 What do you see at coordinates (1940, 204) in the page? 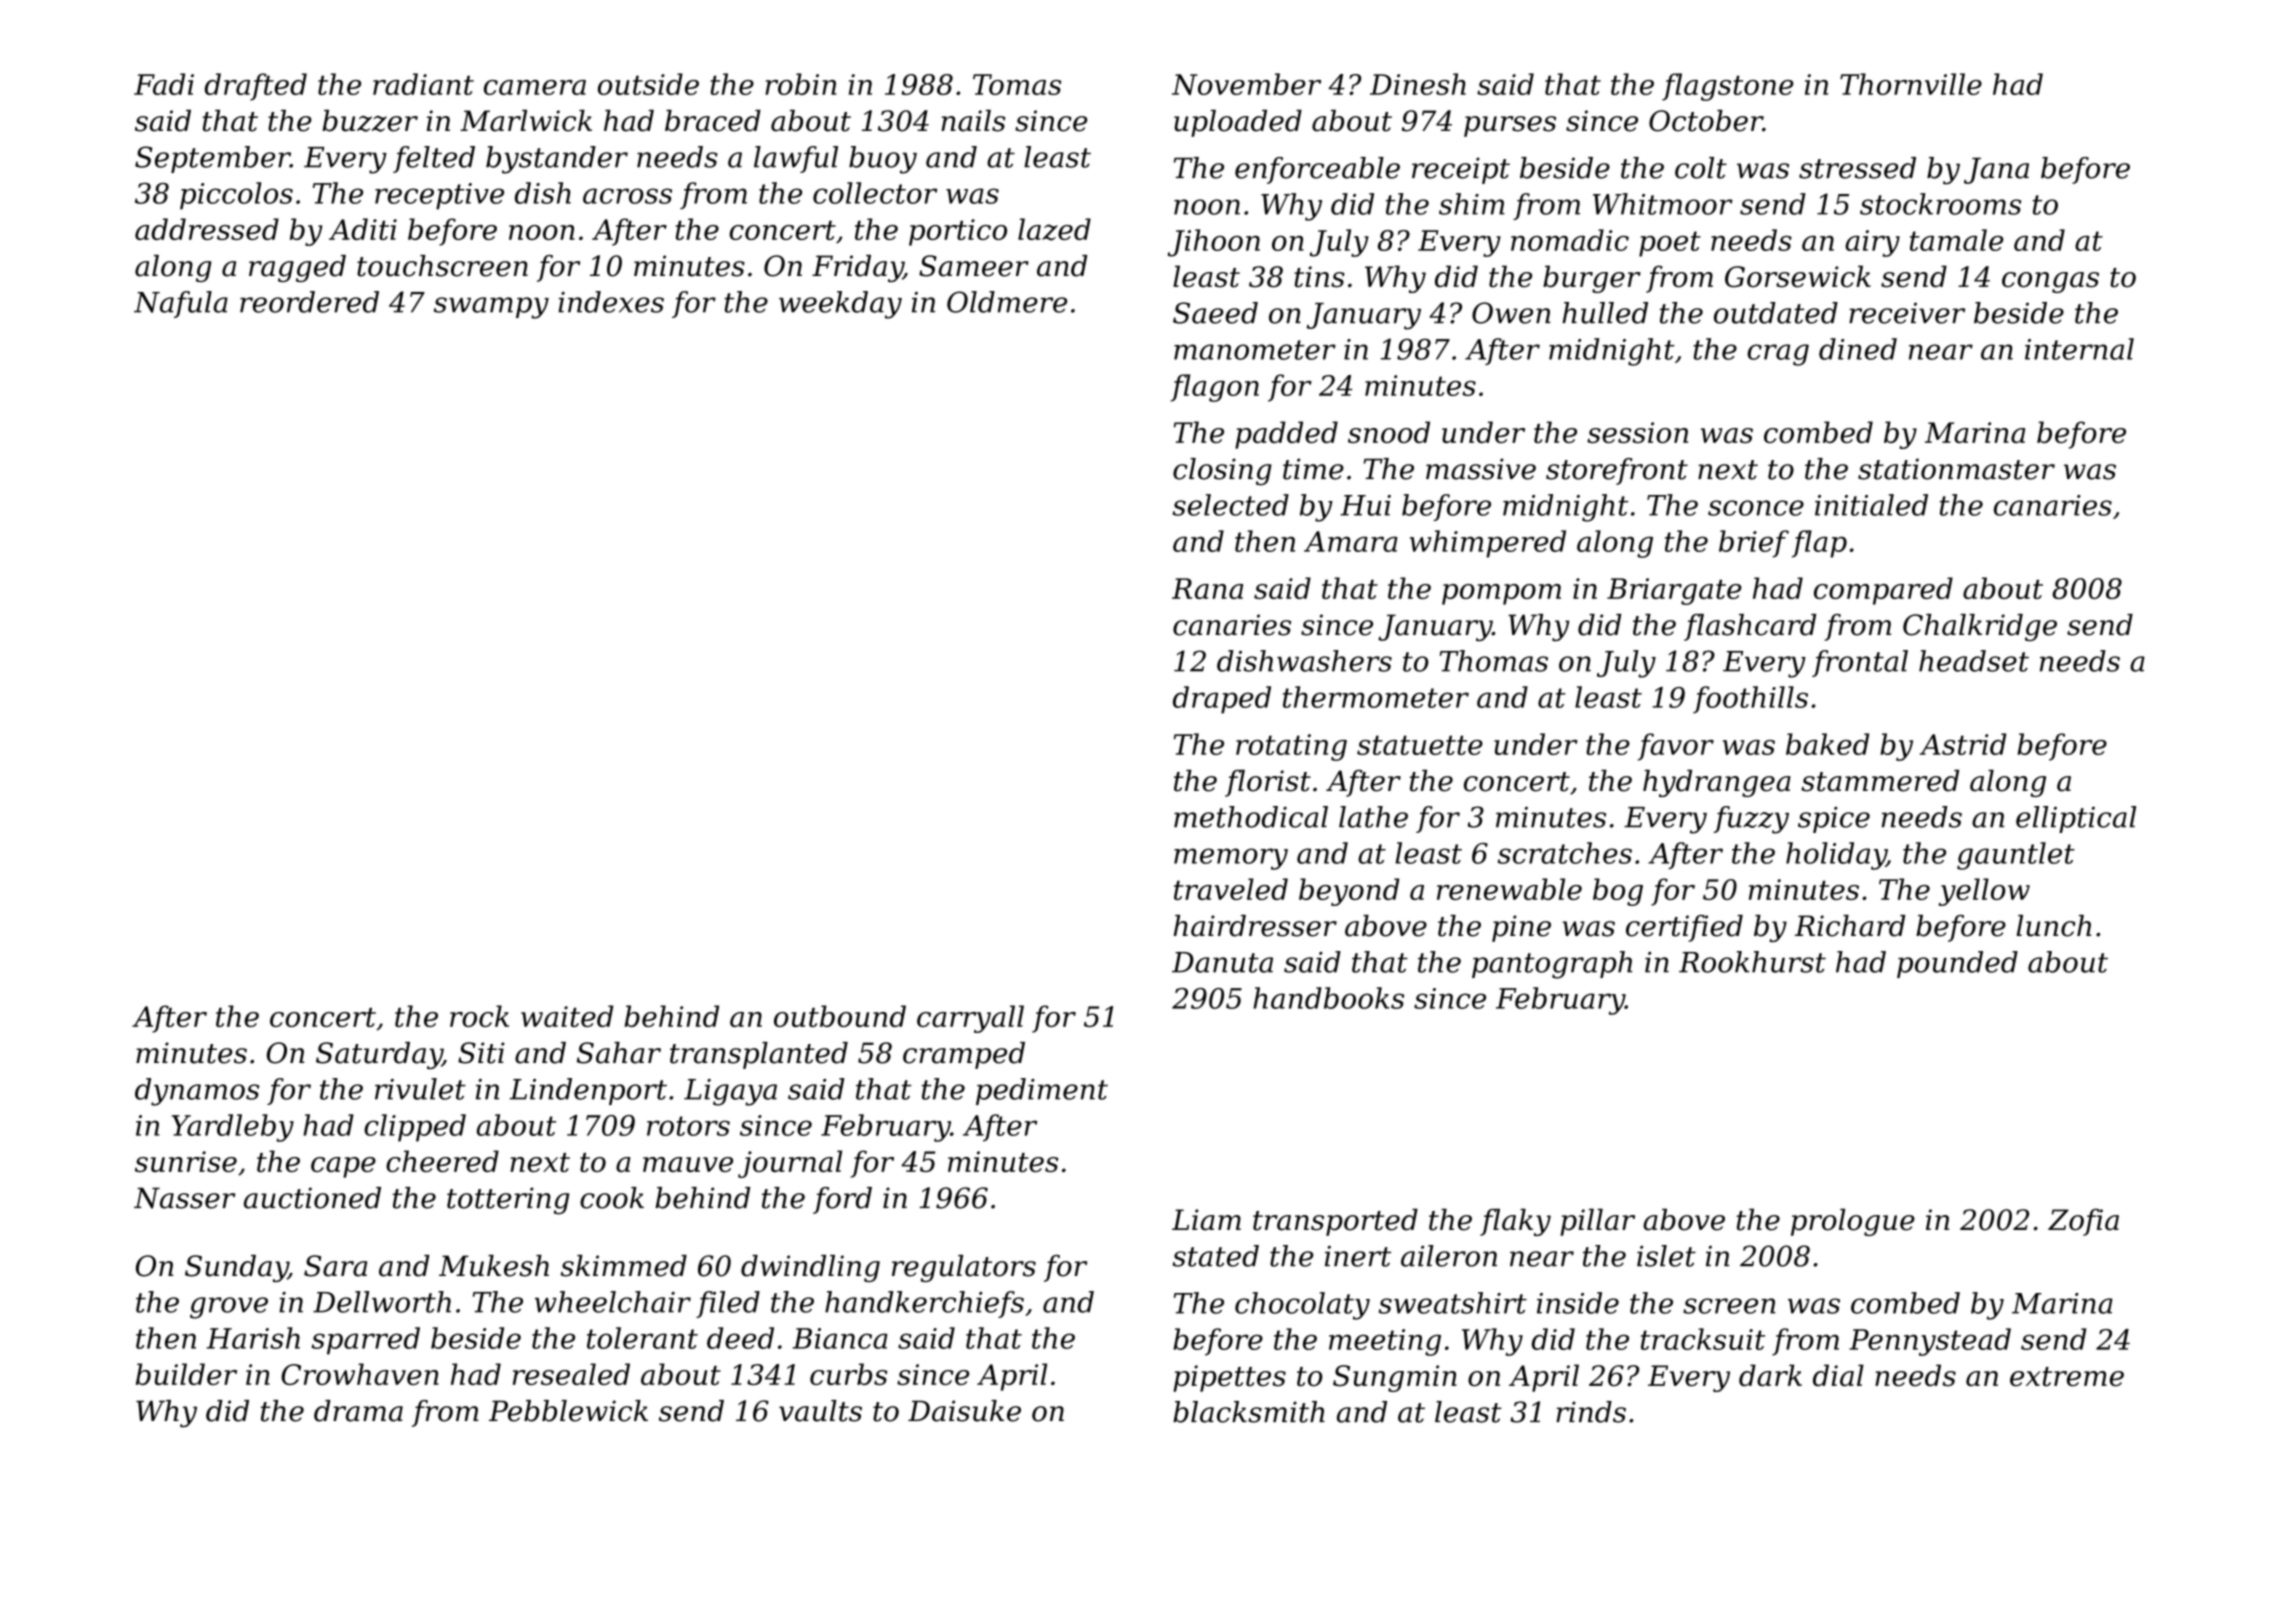
I see `stockrooms` at bounding box center [1940, 204].
